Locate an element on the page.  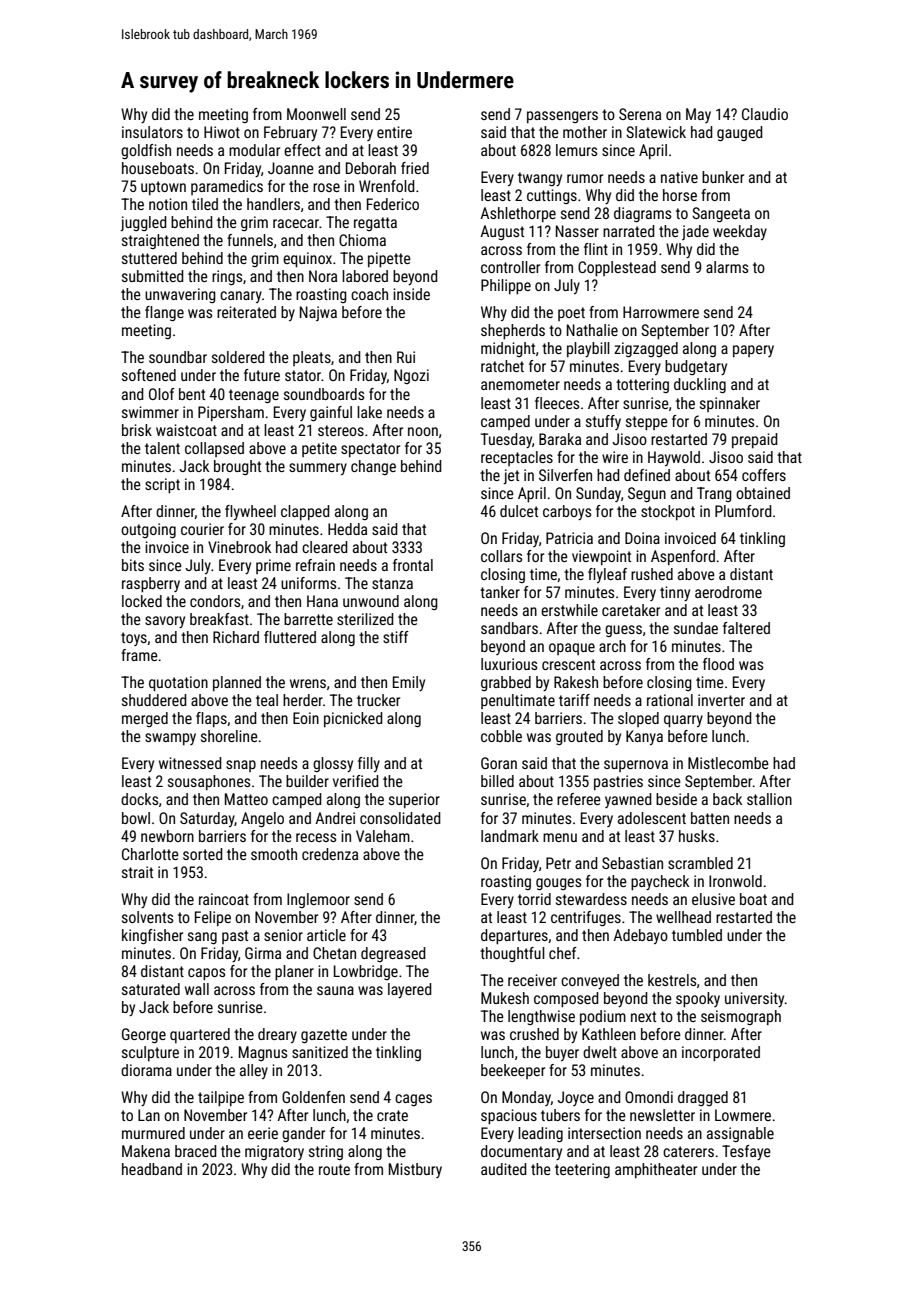
labored is located at coordinates (365, 276).
